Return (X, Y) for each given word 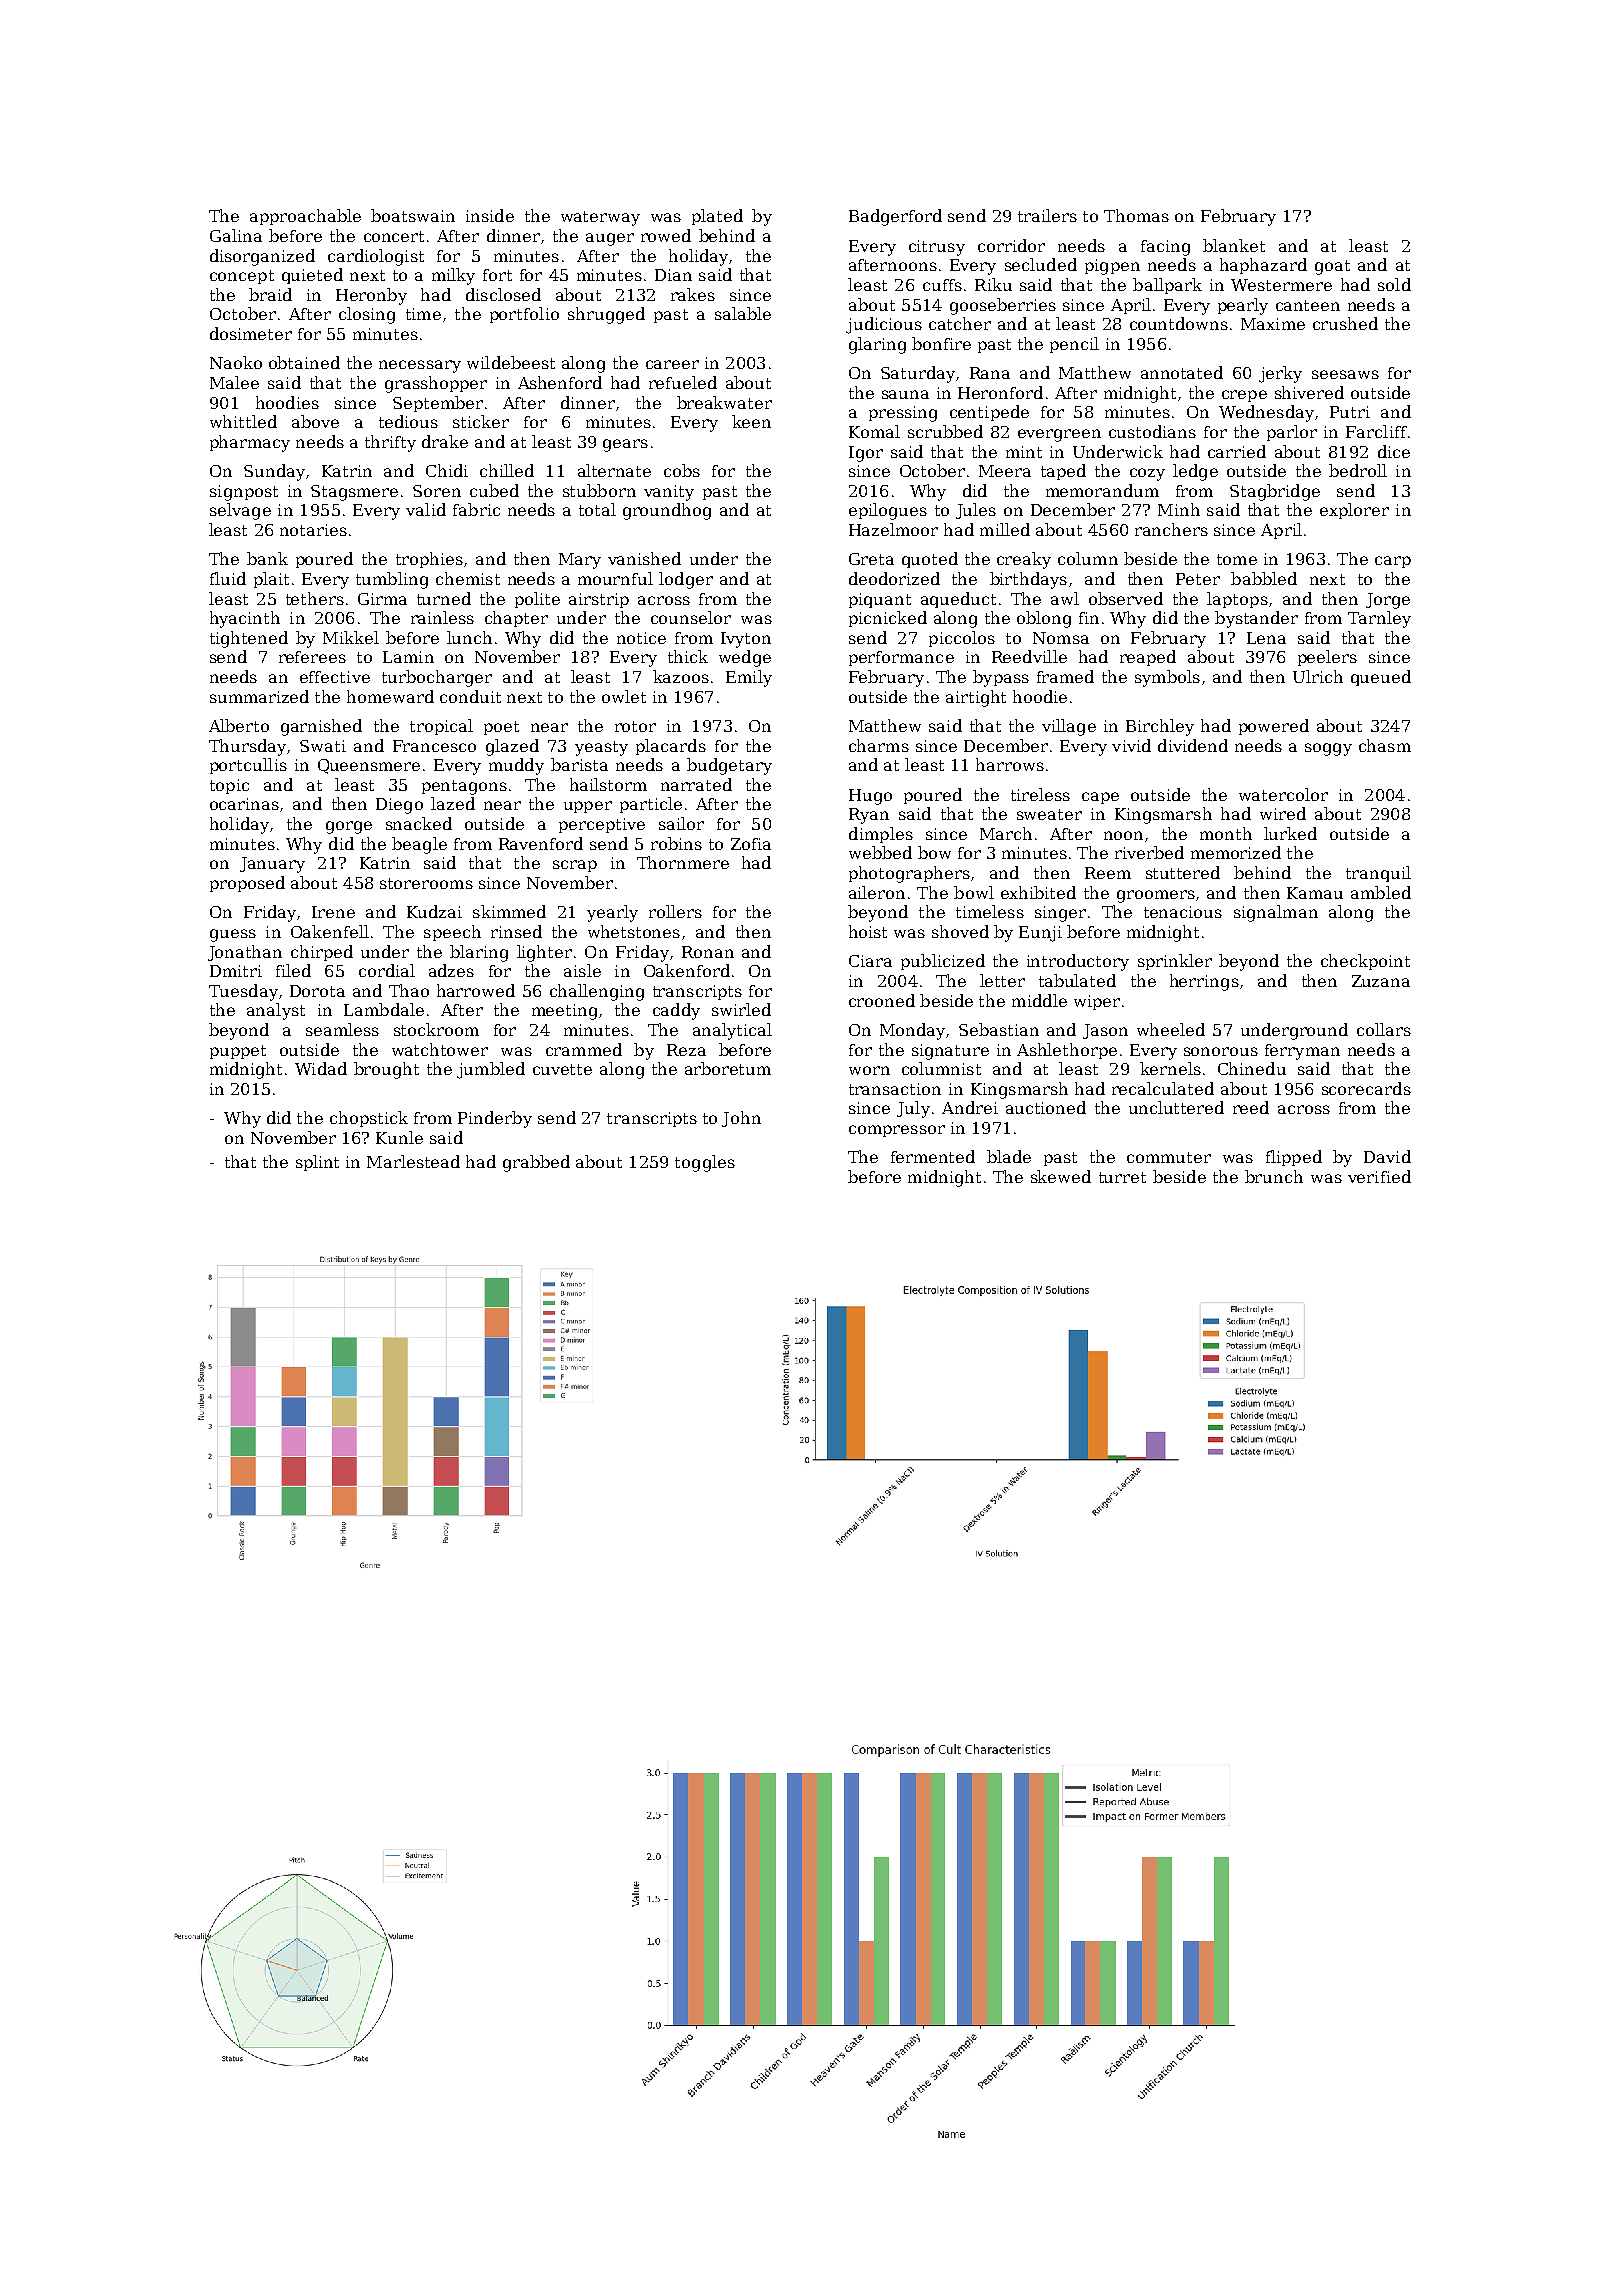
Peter (1198, 579)
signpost (244, 493)
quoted (930, 560)
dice (1394, 451)
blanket (1234, 245)
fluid (228, 578)
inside (490, 215)
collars (1384, 1029)
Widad (321, 1068)
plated (717, 217)
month (1226, 833)
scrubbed (945, 431)
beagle (419, 845)
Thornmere (683, 862)
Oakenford (687, 970)
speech (452, 933)
